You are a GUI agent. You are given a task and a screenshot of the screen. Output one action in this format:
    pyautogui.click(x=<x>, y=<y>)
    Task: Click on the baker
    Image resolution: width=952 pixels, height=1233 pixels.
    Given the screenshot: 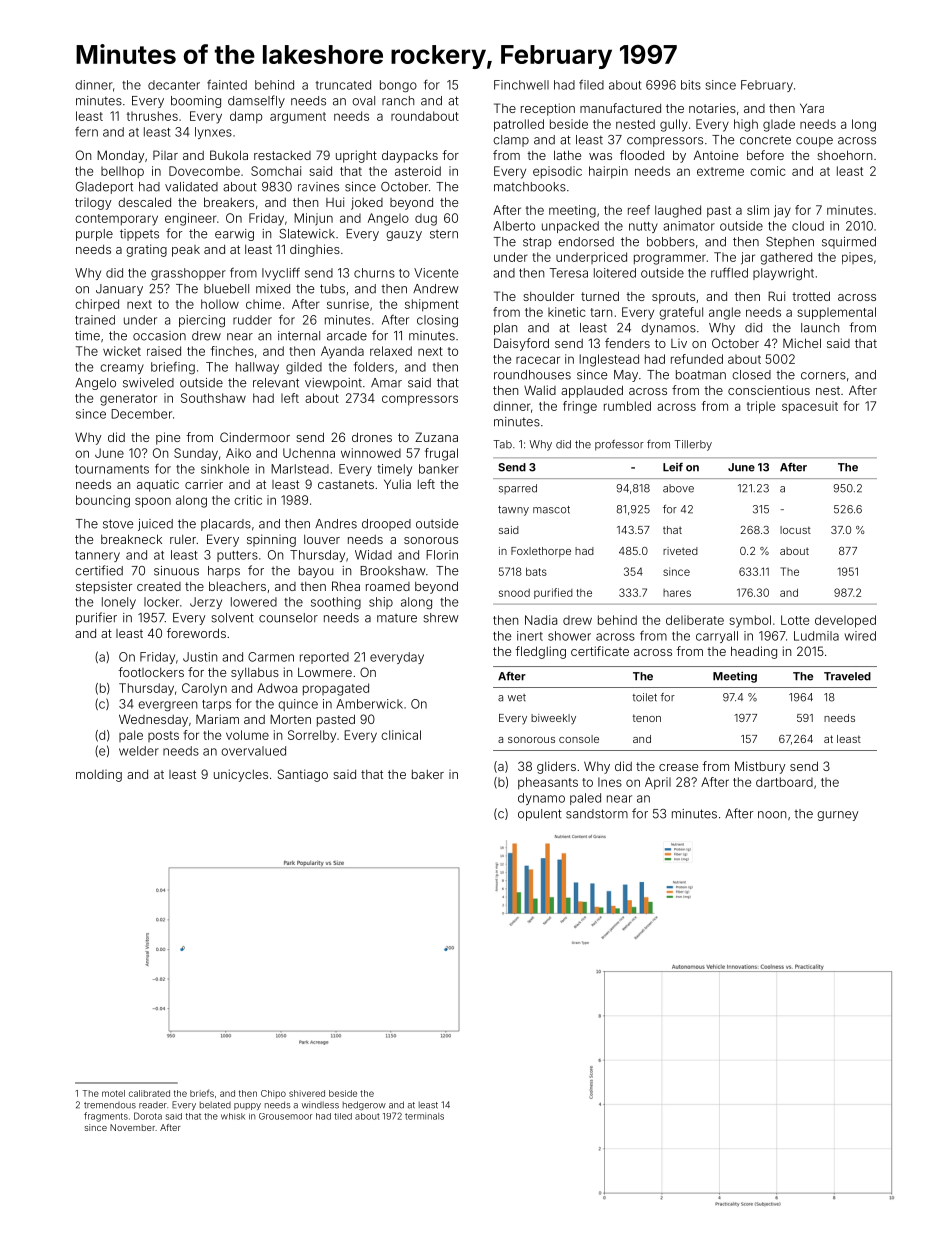 What is the action you would take?
    pyautogui.click(x=428, y=774)
